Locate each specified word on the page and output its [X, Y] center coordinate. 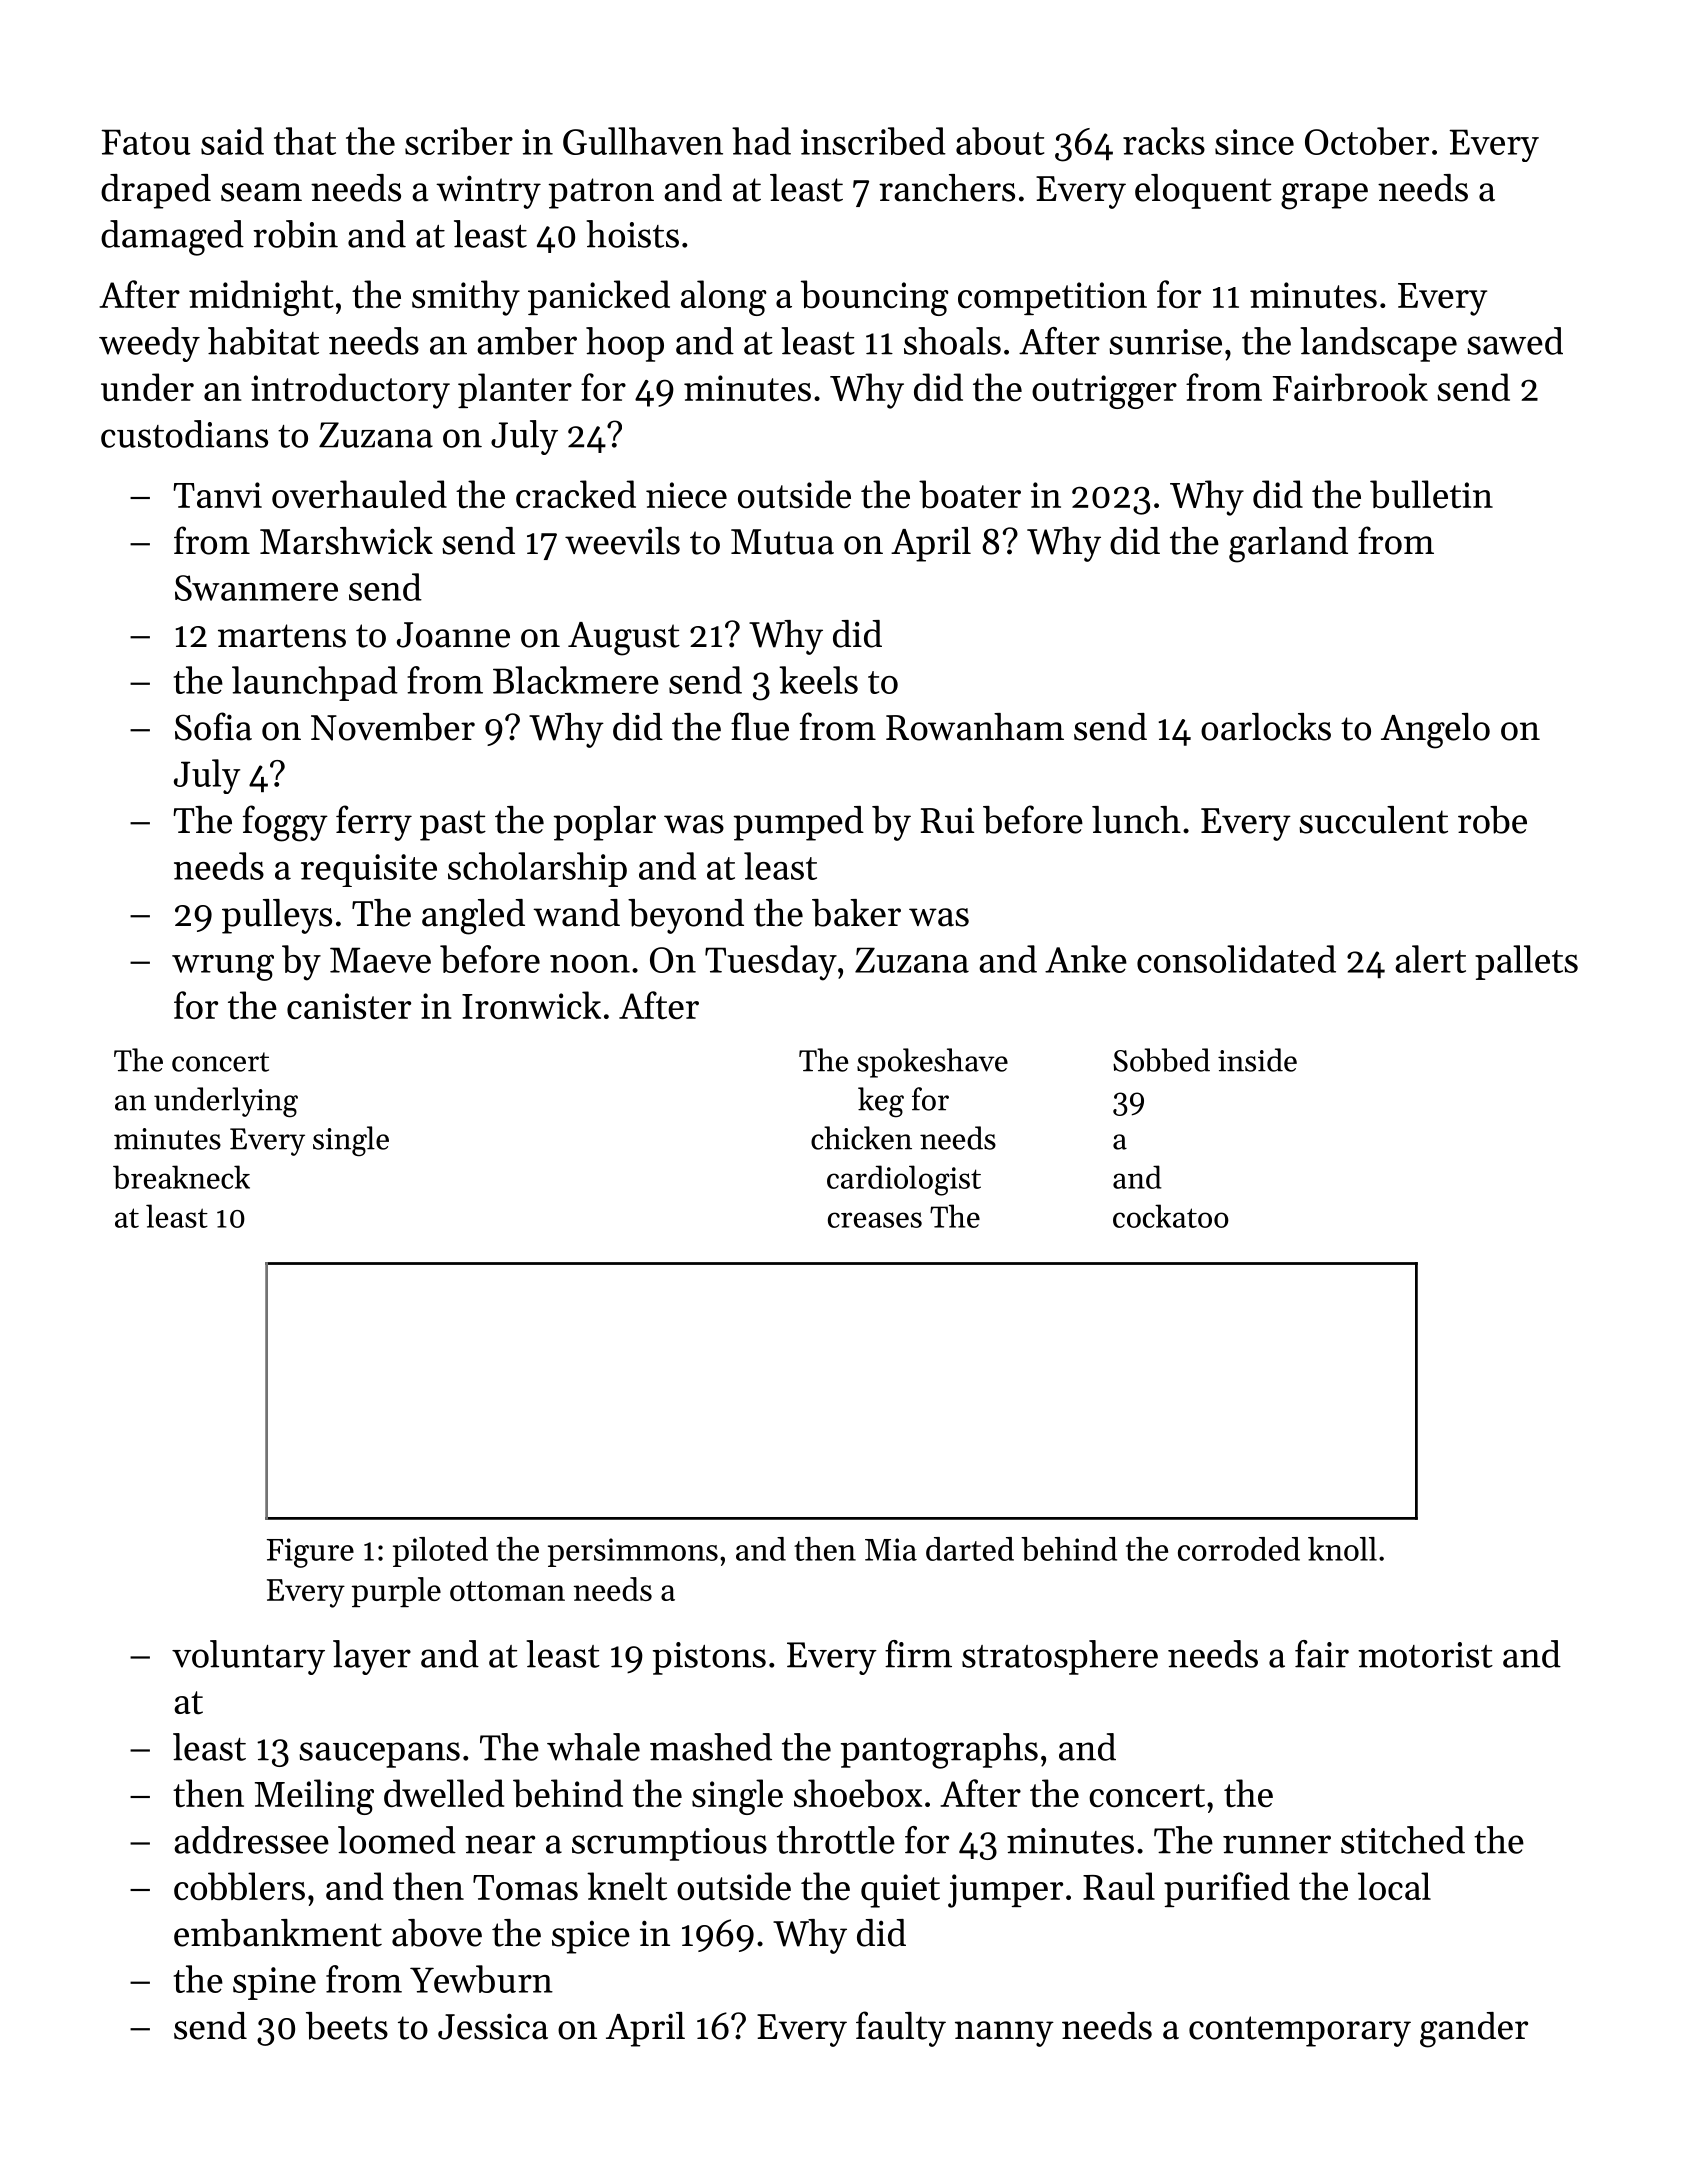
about [1000, 141]
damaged [172, 238]
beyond [686, 916]
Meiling [314, 1797]
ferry [374, 823]
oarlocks [1266, 727]
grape [1324, 196]
